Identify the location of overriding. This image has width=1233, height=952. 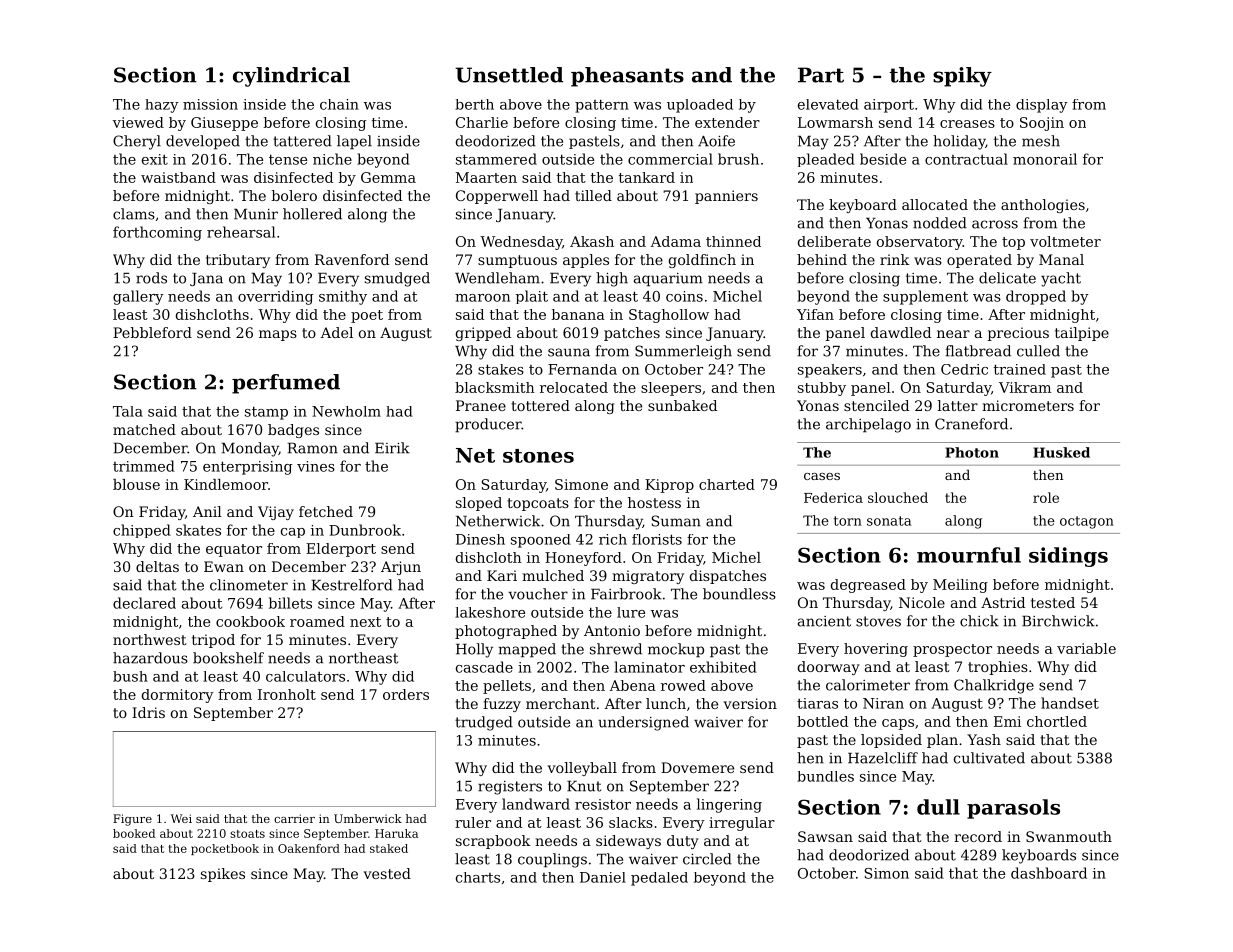
(275, 297).
